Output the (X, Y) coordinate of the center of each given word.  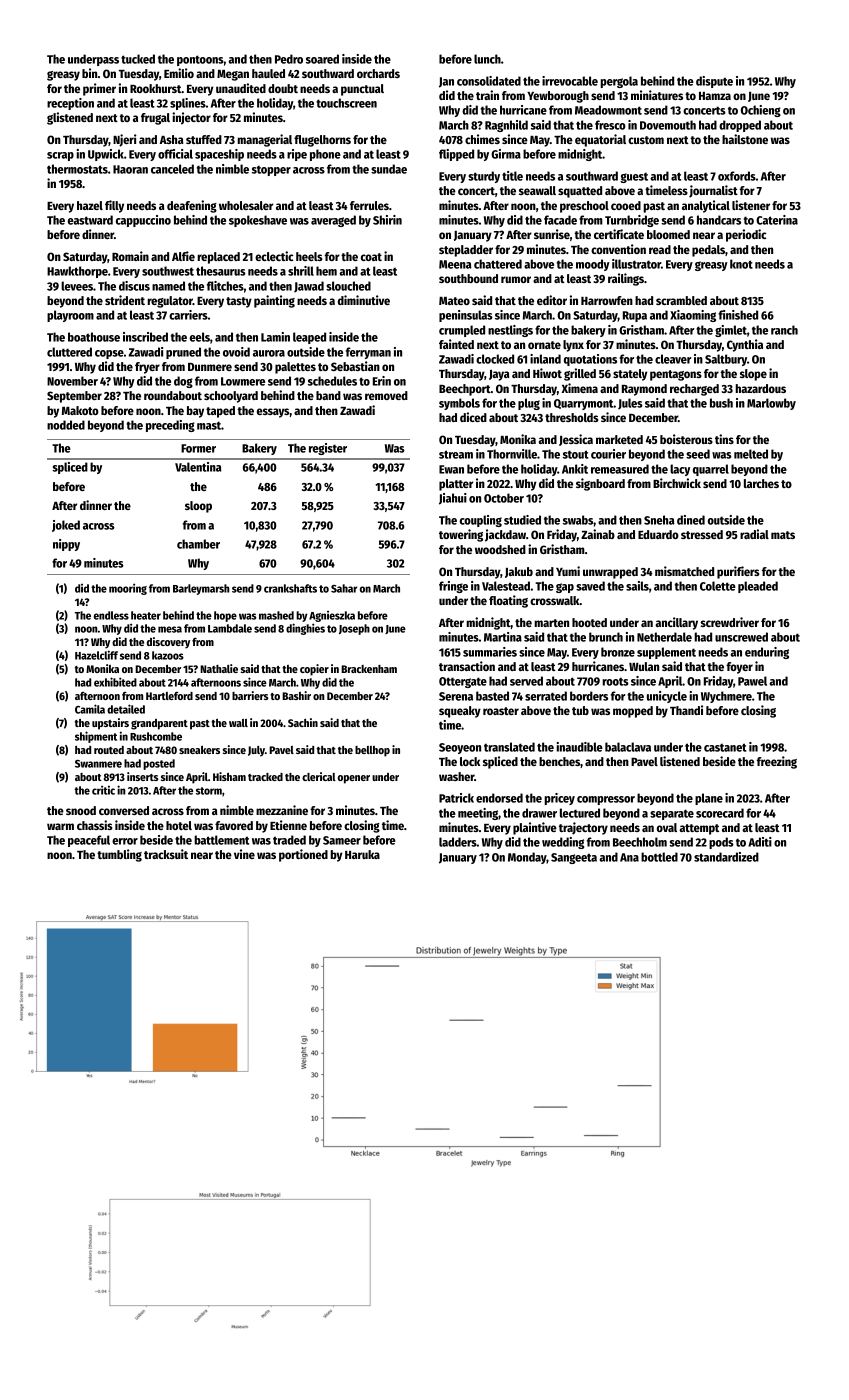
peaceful (89, 841)
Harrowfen (607, 300)
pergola (619, 82)
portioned (303, 855)
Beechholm (640, 842)
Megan (233, 75)
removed (386, 395)
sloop (198, 507)
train (487, 95)
